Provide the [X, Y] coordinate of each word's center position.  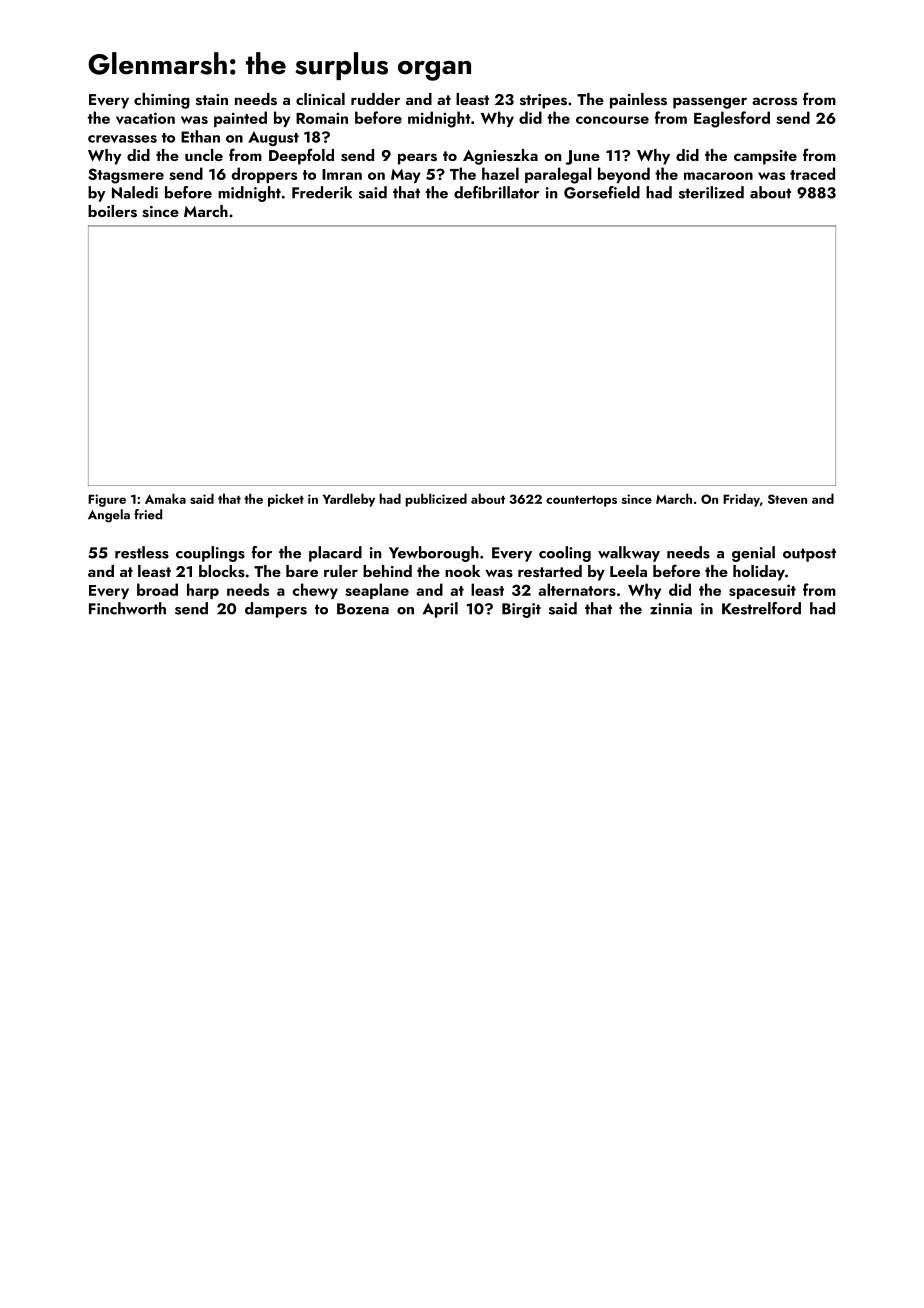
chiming [162, 101]
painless [638, 101]
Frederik [322, 192]
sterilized [711, 192]
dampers [276, 610]
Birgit [521, 610]
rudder [375, 99]
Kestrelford [761, 608]
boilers [112, 211]
